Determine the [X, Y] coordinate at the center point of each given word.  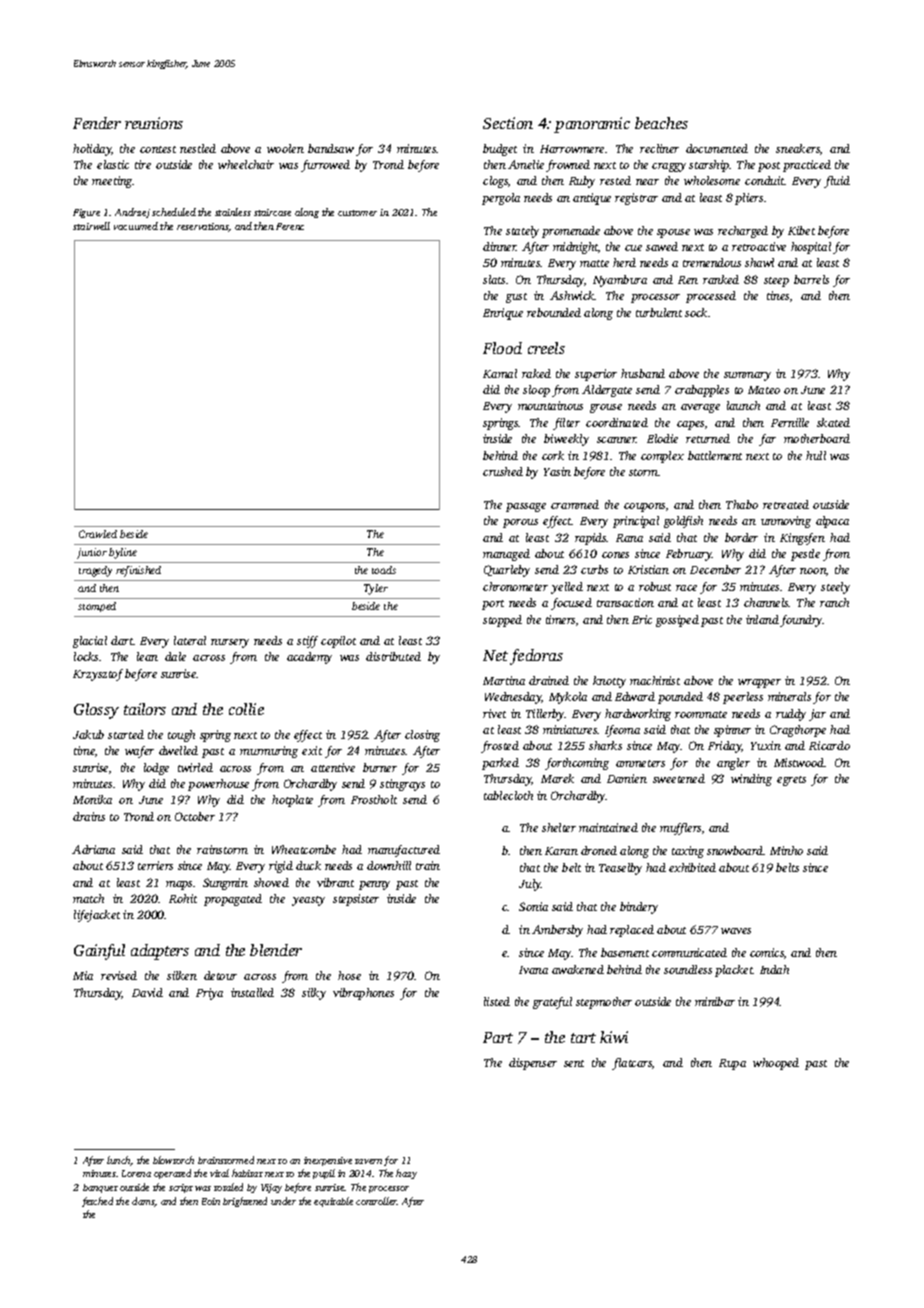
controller [377, 1201]
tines [778, 295]
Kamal [500, 373]
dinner [500, 246]
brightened [245, 1202]
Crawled [98, 534]
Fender [97, 123]
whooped [776, 1064]
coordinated [617, 422]
